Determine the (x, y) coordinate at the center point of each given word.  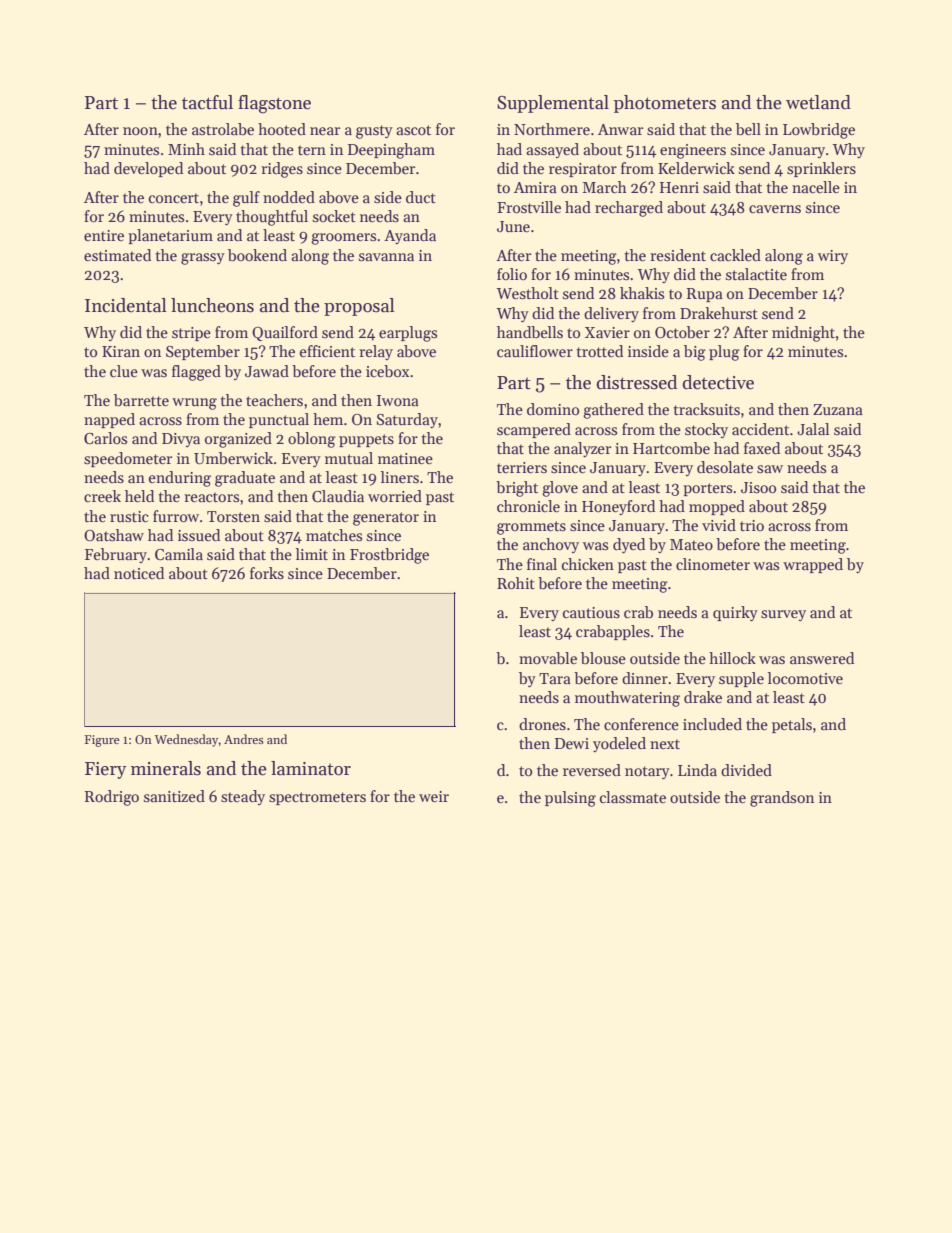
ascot (413, 130)
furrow (176, 516)
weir (434, 796)
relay (376, 352)
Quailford (285, 333)
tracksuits (706, 409)
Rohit (516, 583)
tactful (207, 102)
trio (752, 525)
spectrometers (317, 798)
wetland (818, 102)
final (542, 564)
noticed (139, 573)
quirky (735, 613)
